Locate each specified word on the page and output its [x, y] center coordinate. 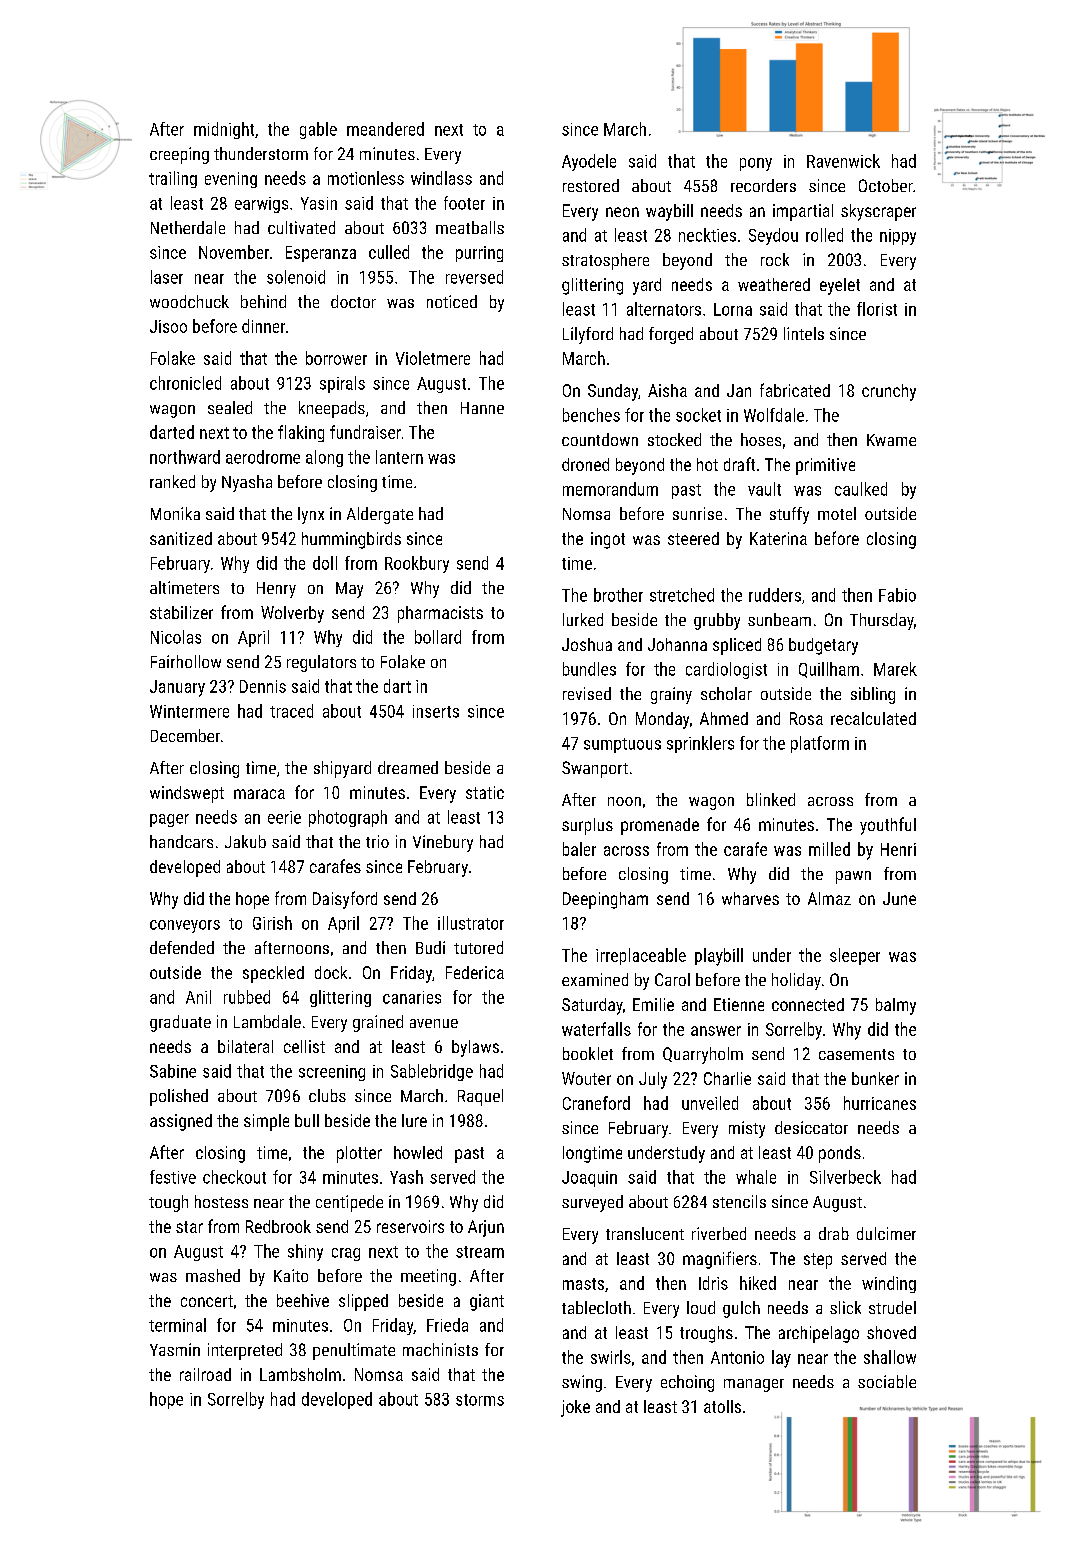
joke [575, 1408]
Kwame [891, 440]
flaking [301, 433]
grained [378, 1023]
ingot [608, 540]
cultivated [301, 227]
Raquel [480, 1097]
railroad [205, 1374]
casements [856, 1054]
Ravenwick [843, 161]
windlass [441, 178]
